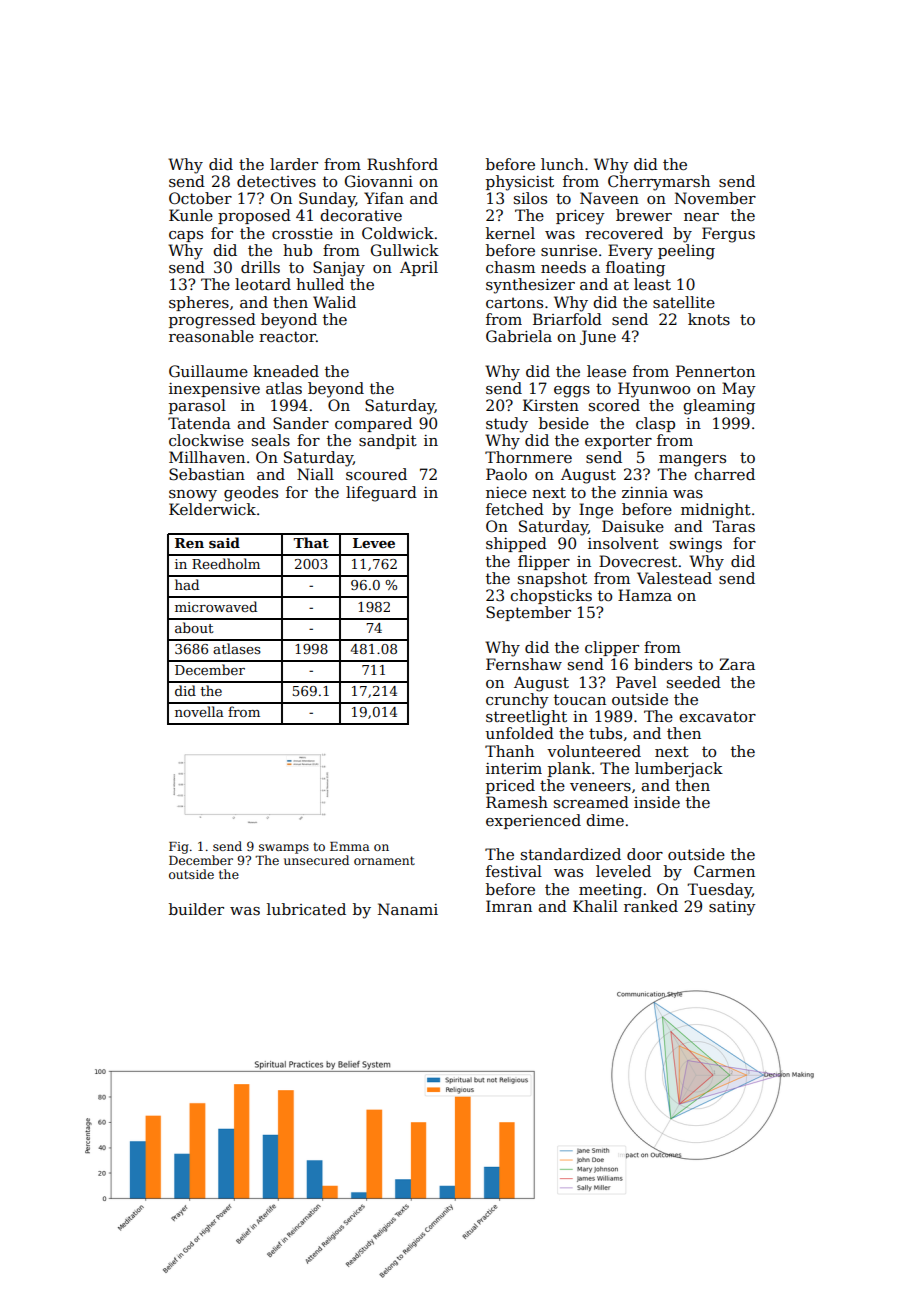  Describe the element at coordinates (519, 336) in the screenshot. I see `Gabriela` at that location.
